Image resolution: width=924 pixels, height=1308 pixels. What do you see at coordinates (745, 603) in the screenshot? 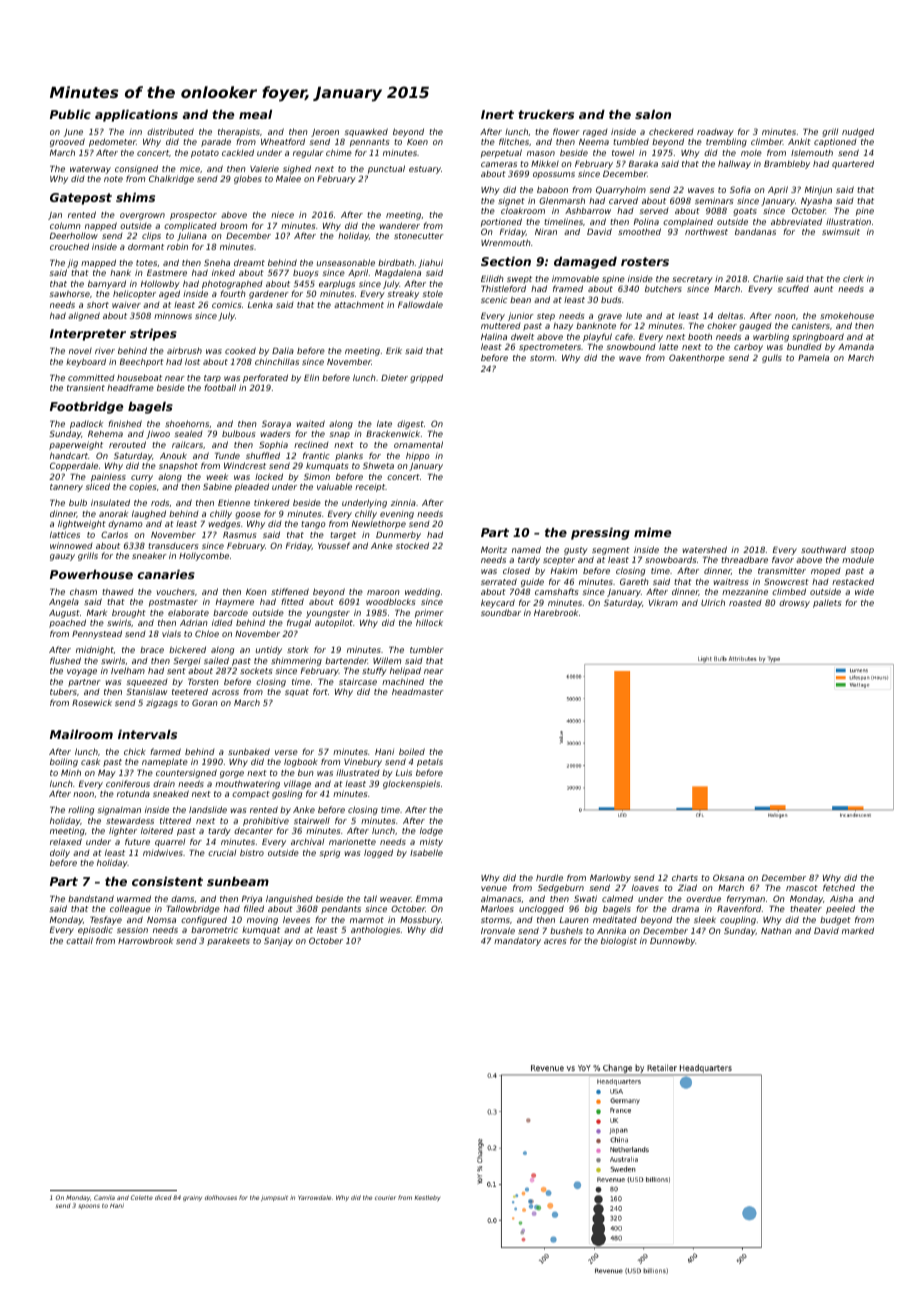
I see `roasted` at bounding box center [745, 603].
